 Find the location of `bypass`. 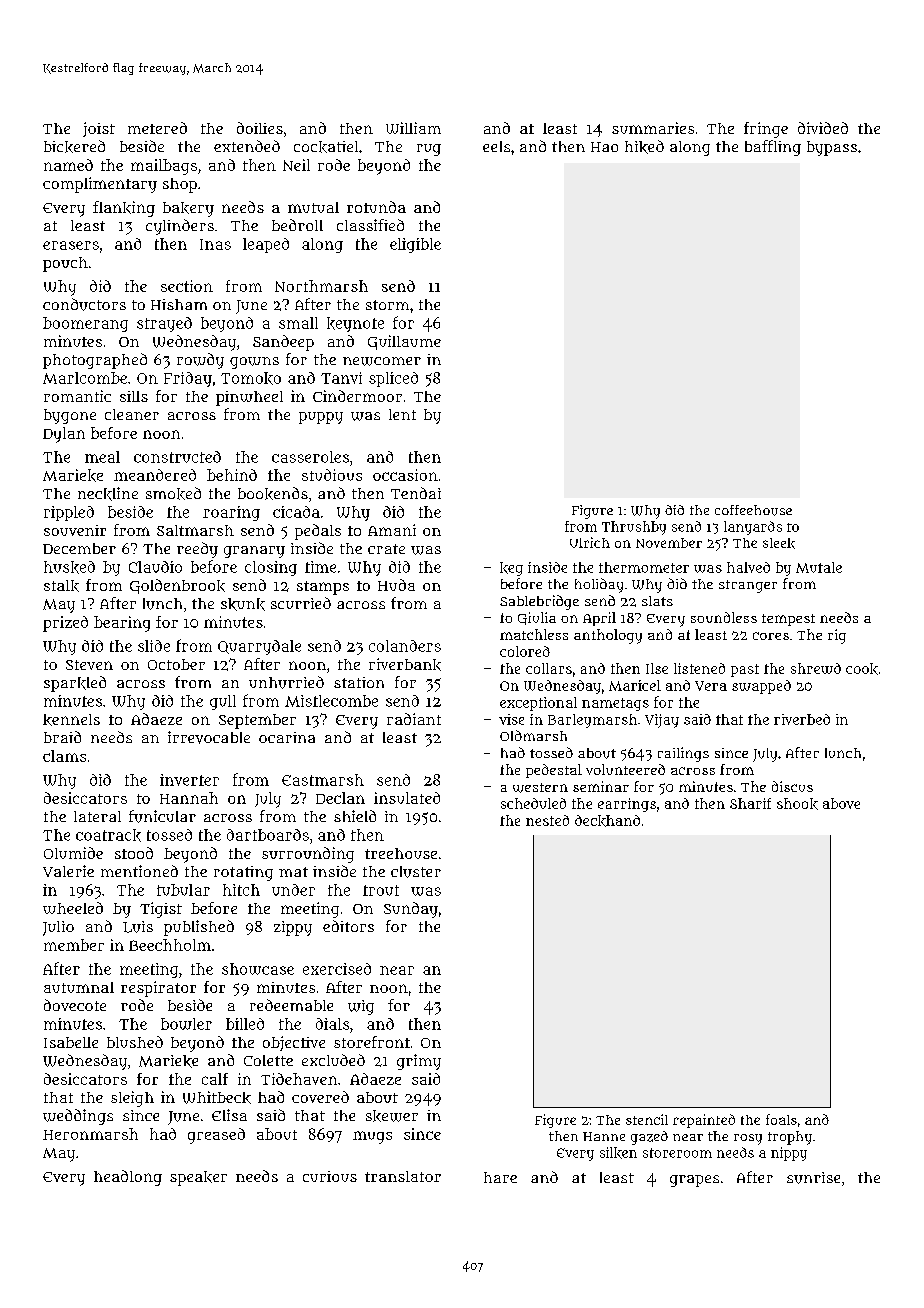

bypass is located at coordinates (832, 148).
